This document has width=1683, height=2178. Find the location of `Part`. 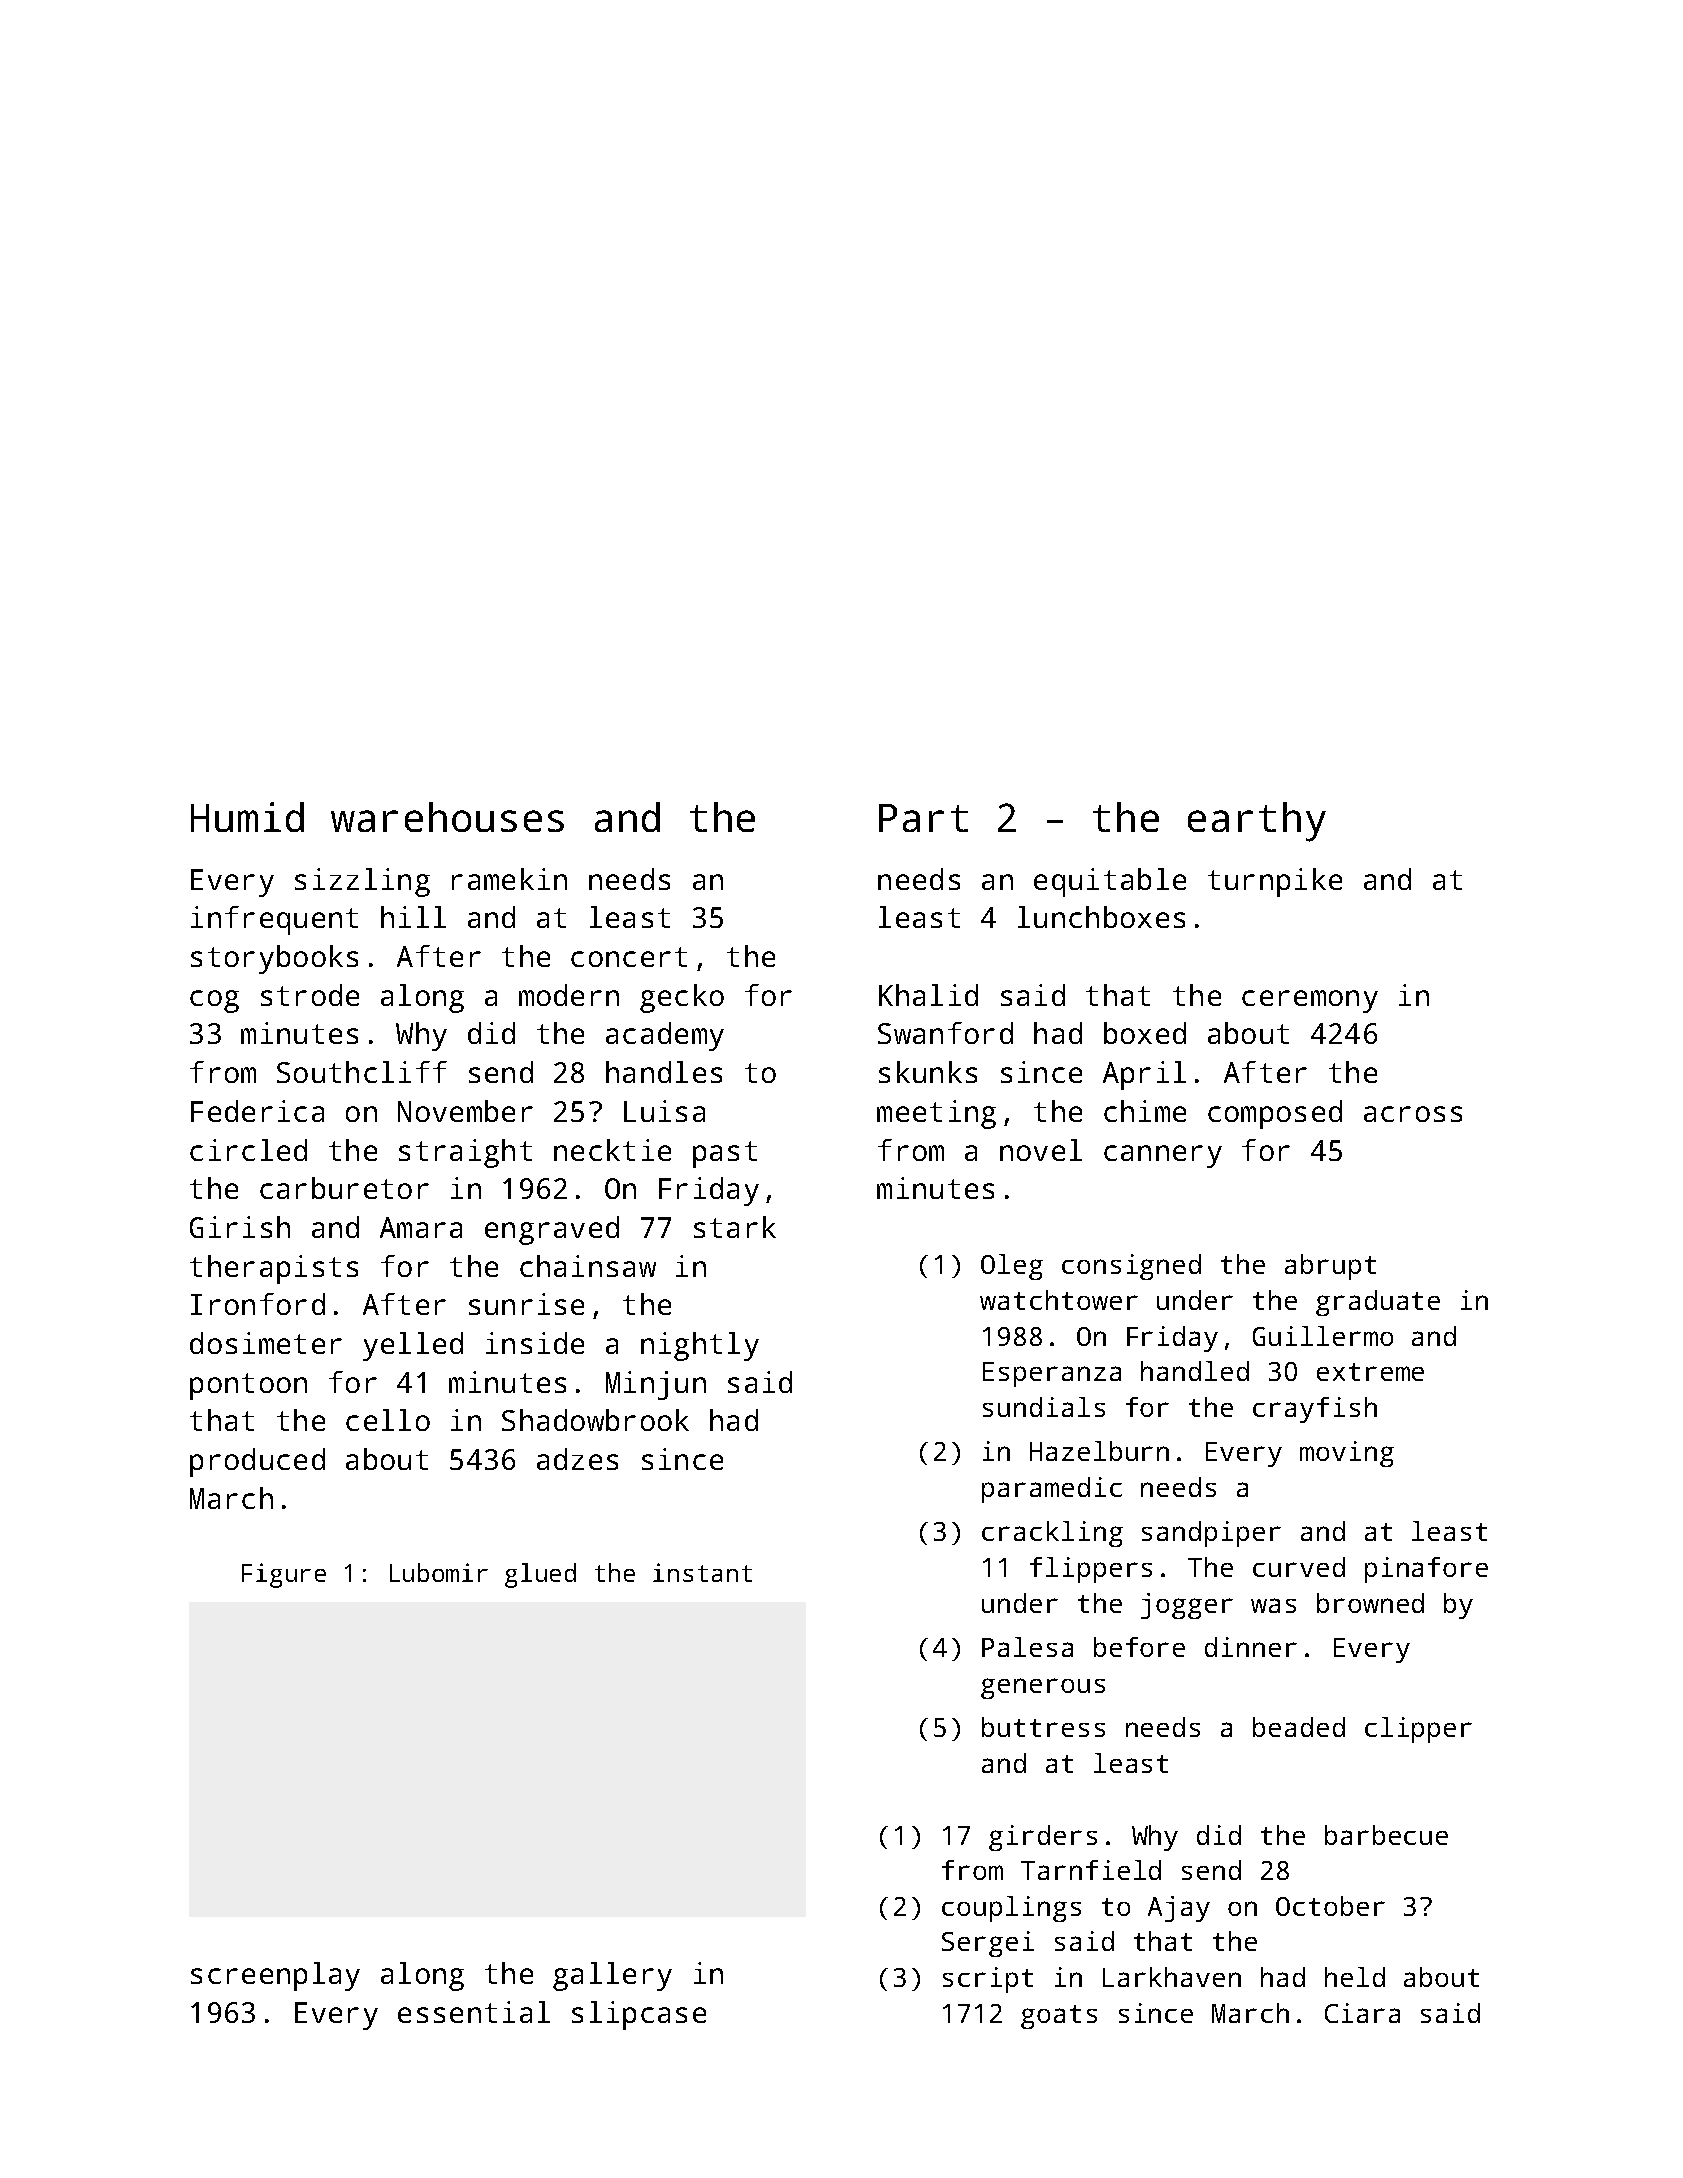

Part is located at coordinates (923, 818).
